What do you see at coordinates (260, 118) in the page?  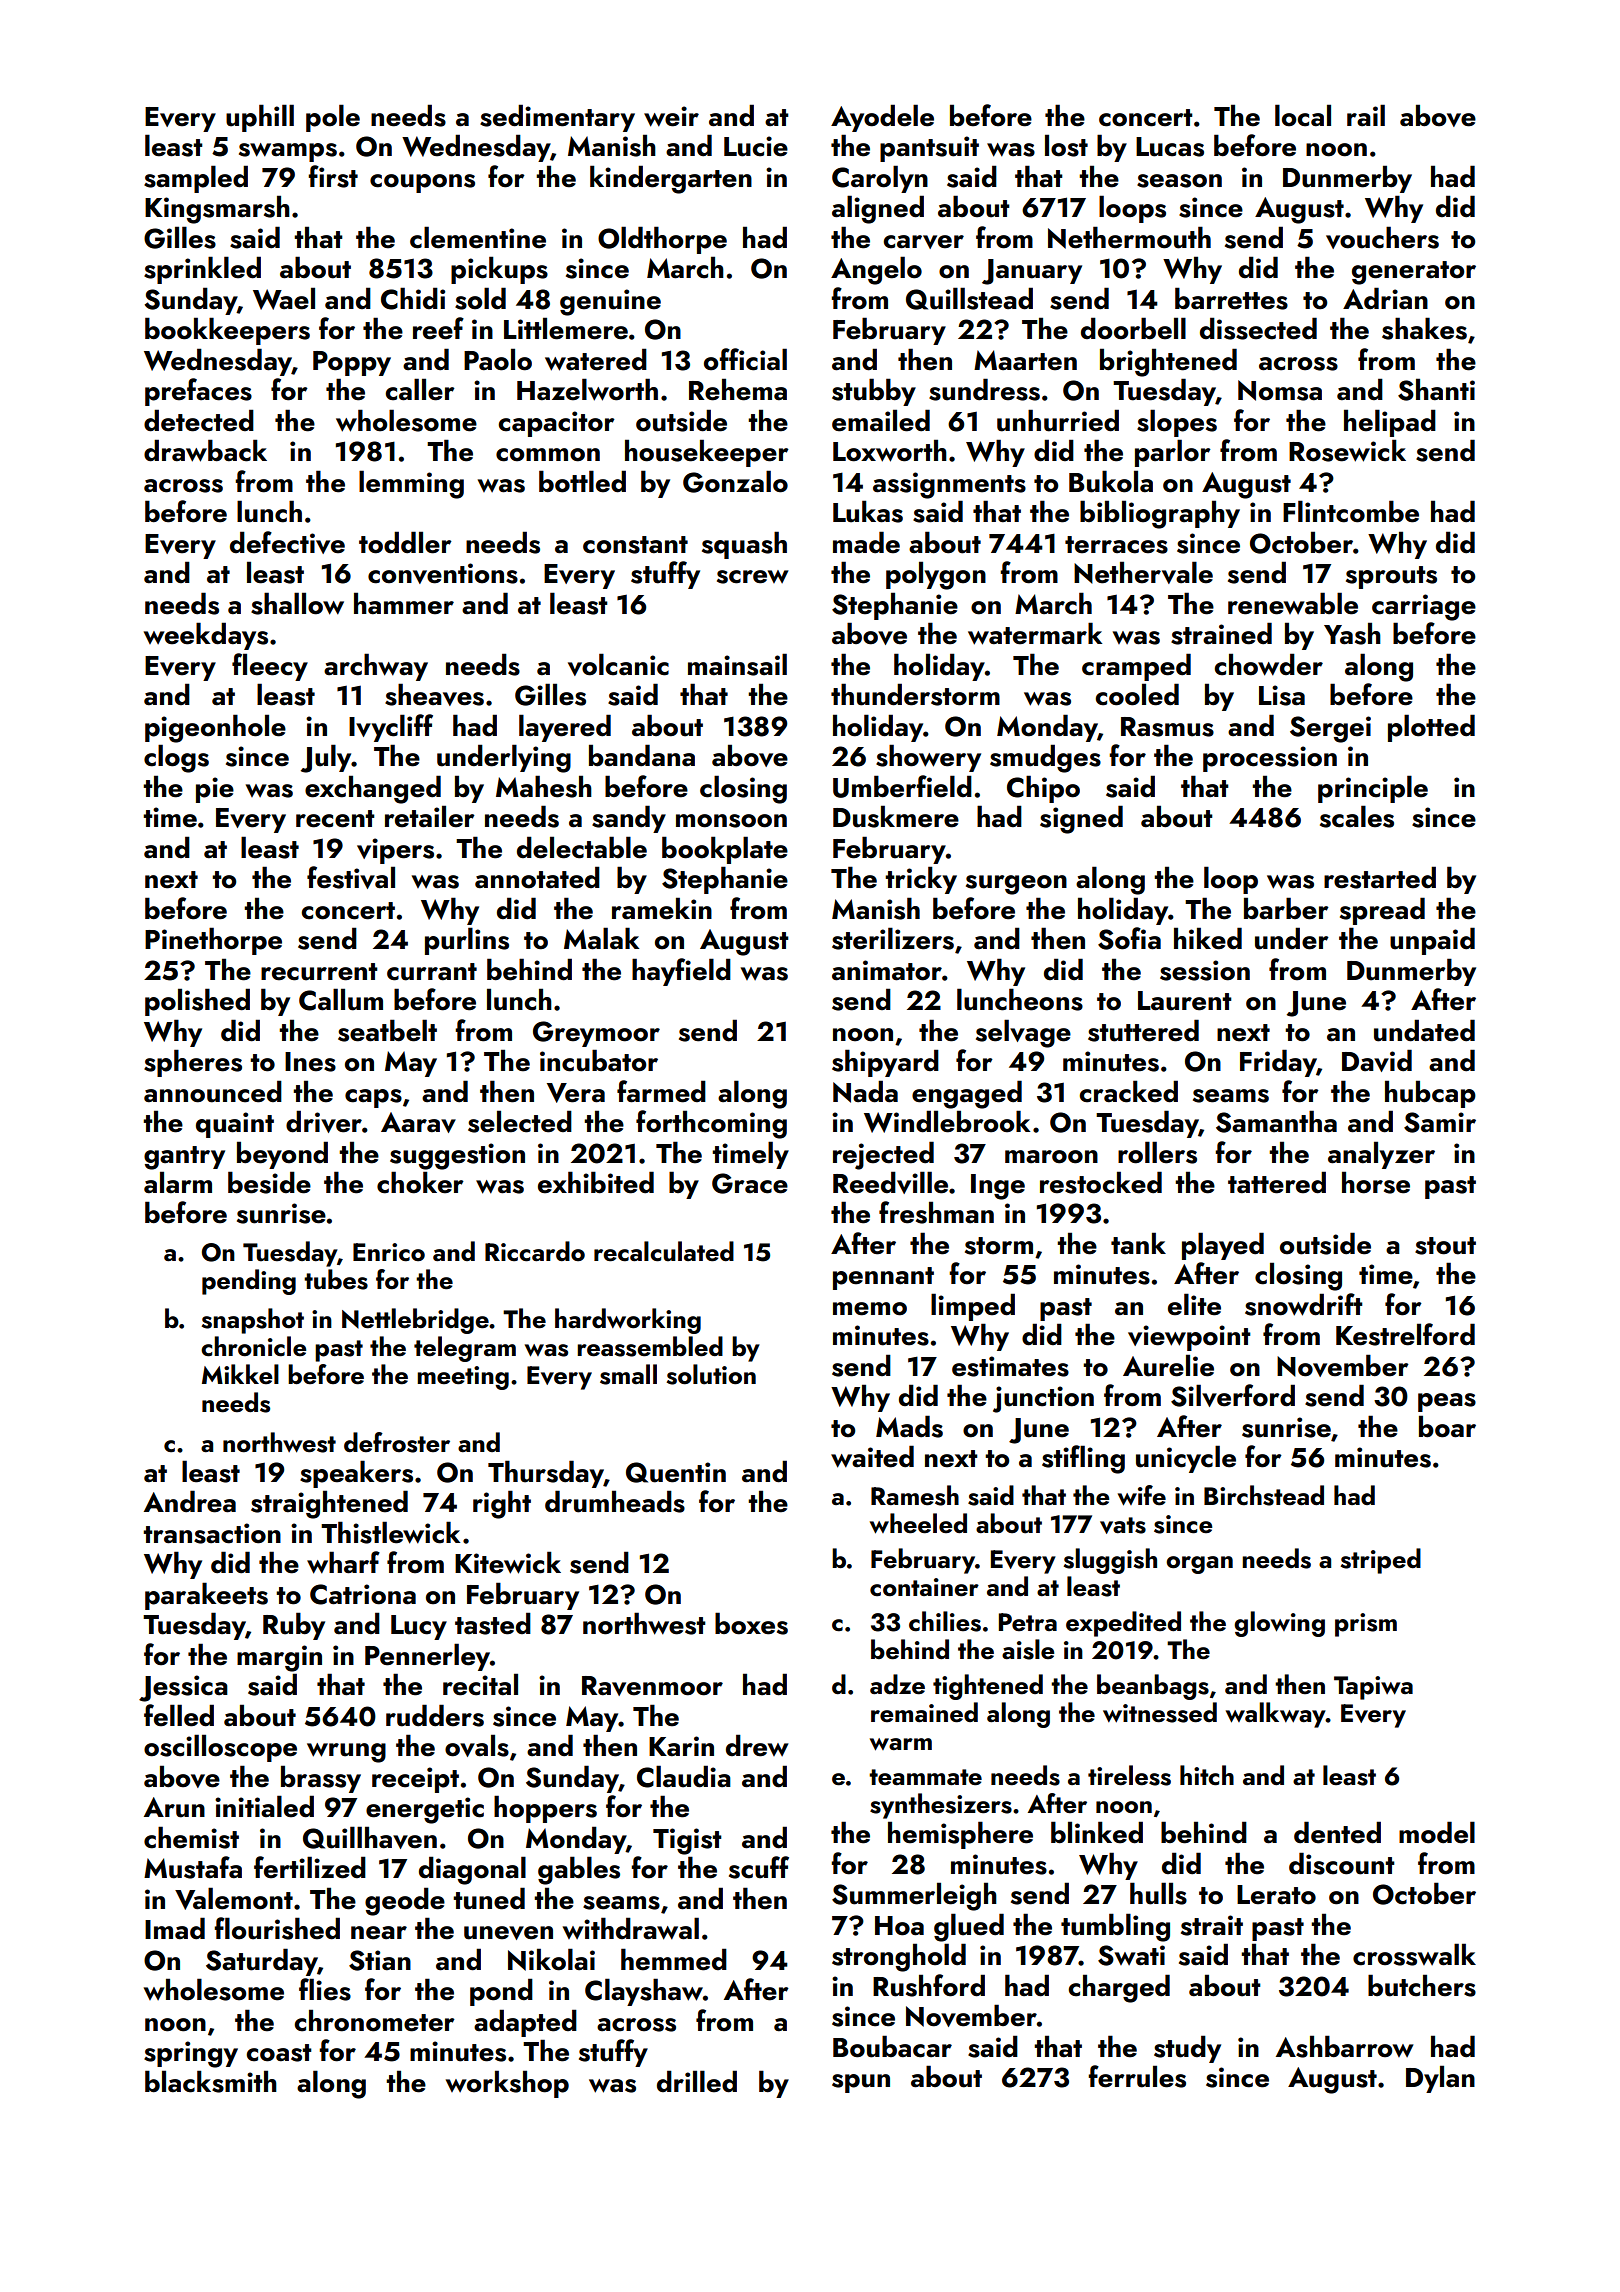 I see `uphill` at bounding box center [260, 118].
